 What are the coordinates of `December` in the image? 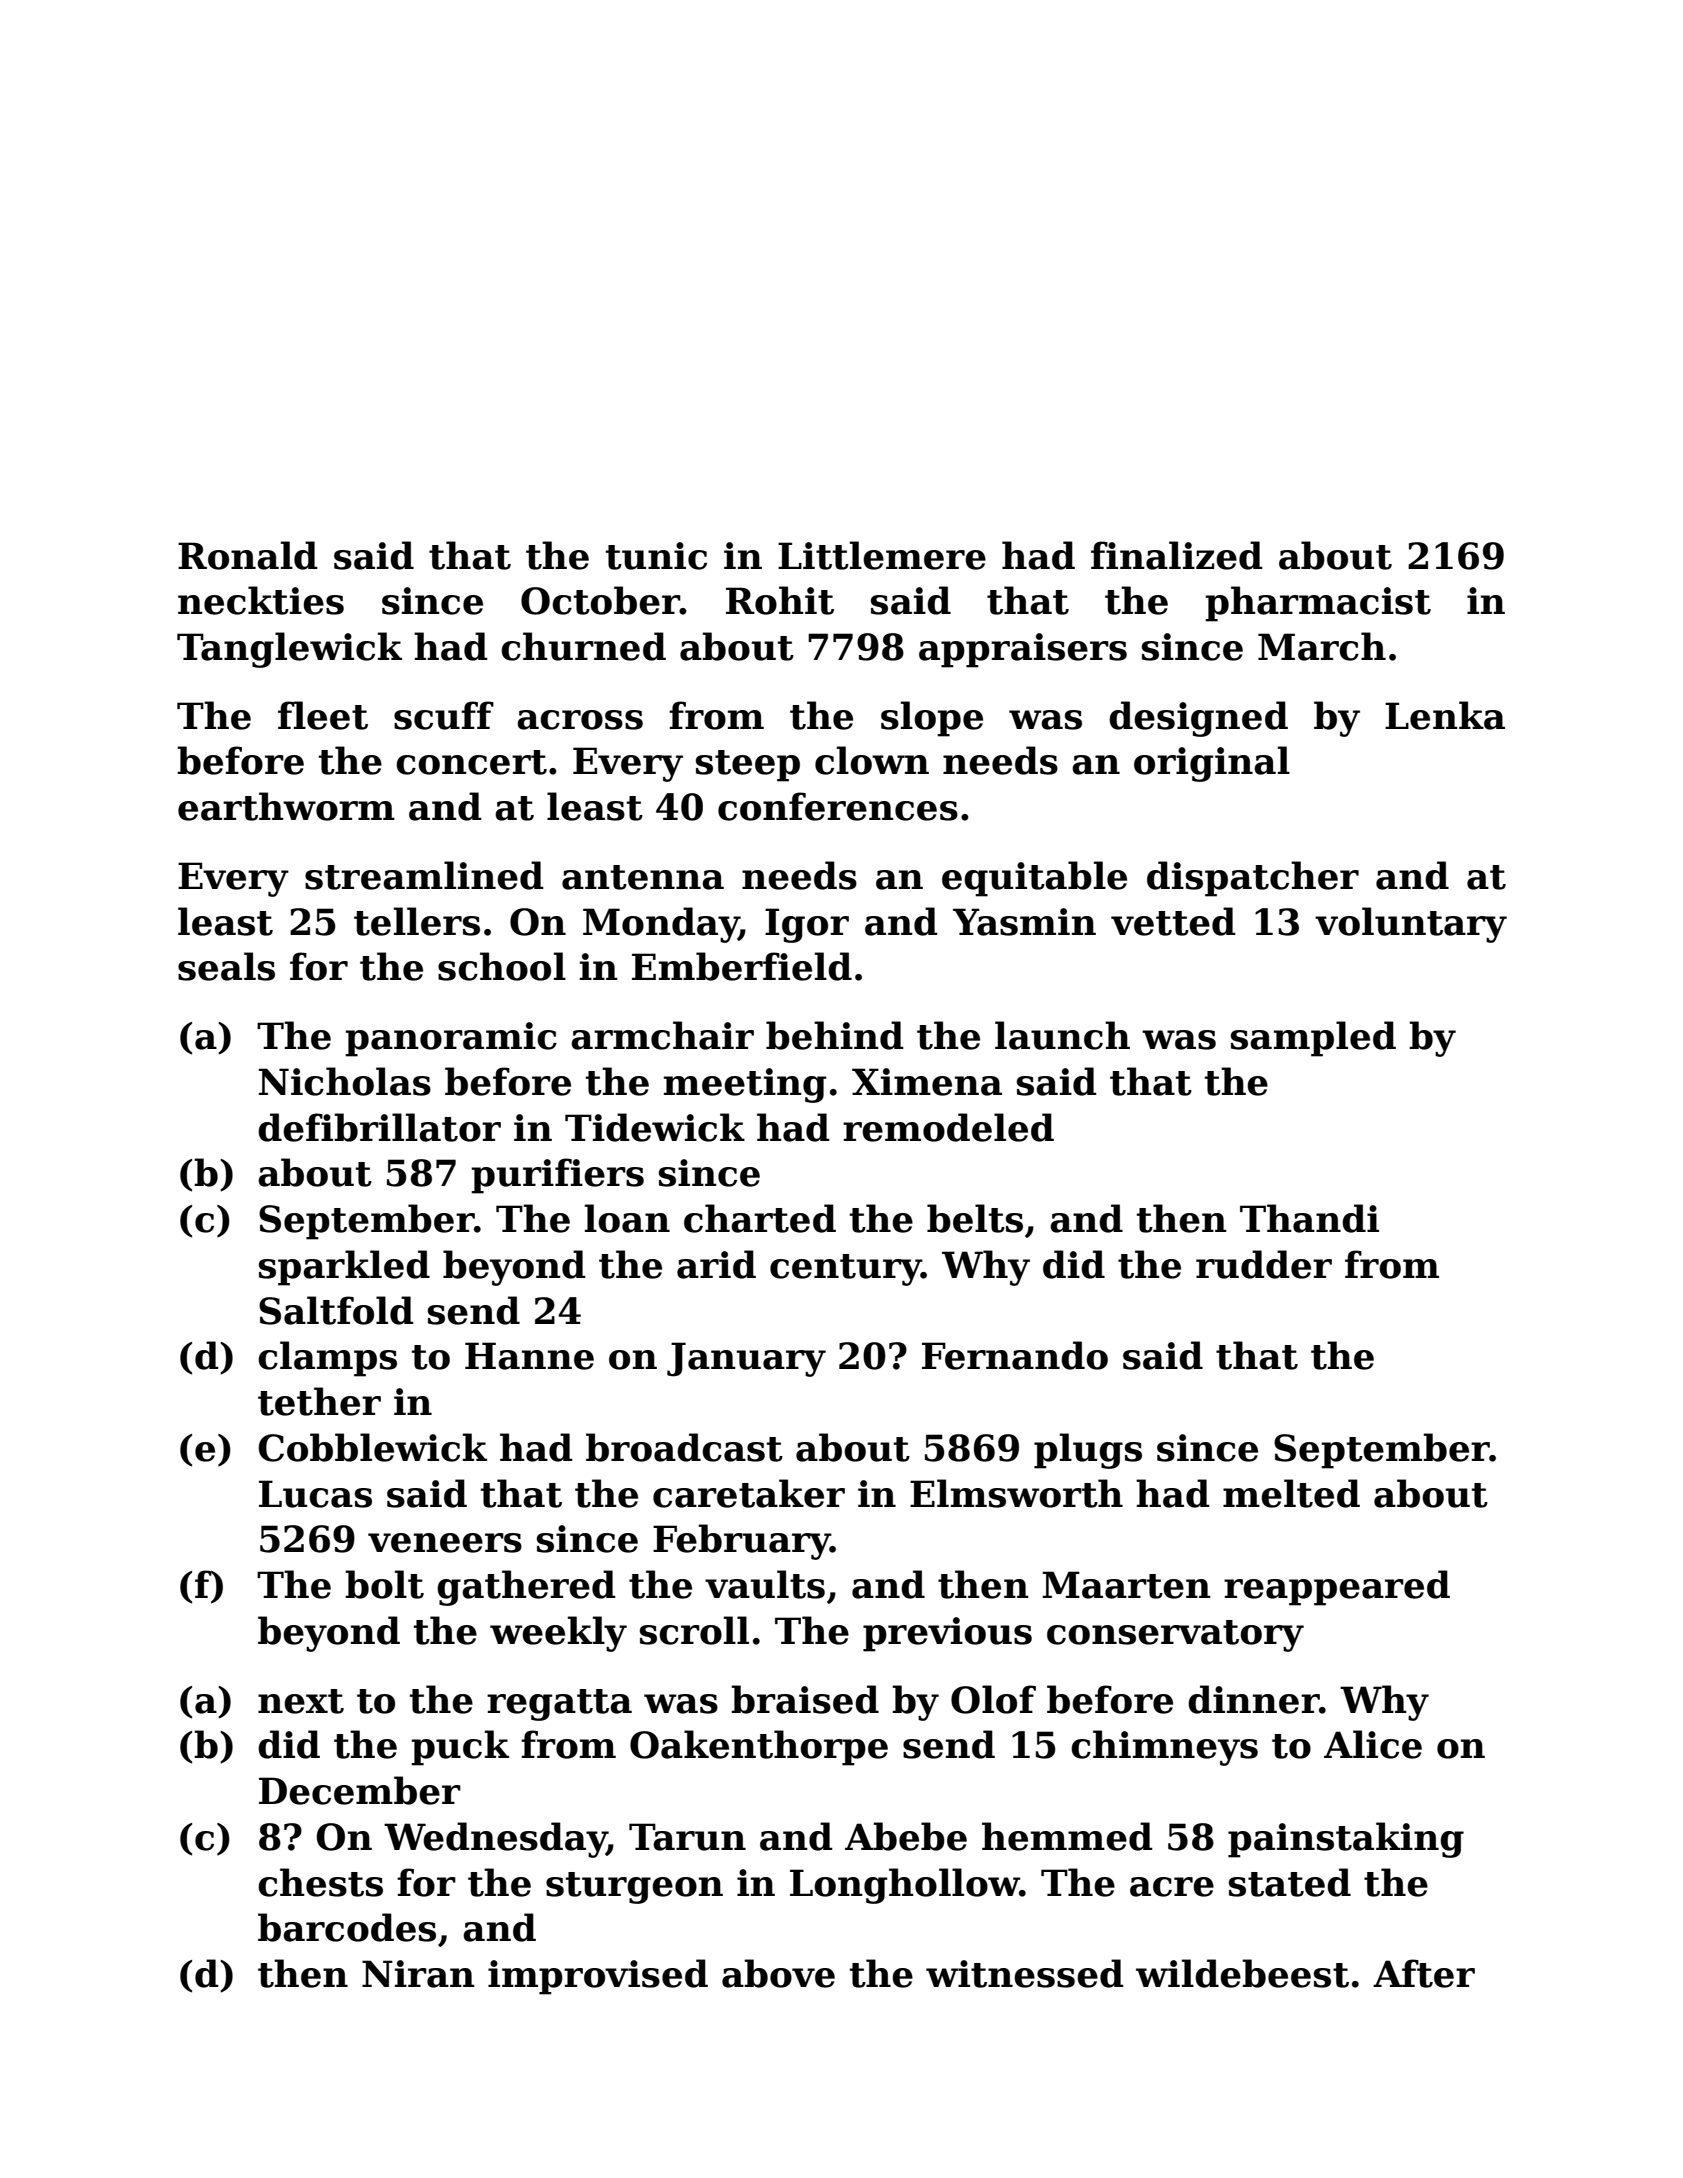 It's located at (360, 1790).
